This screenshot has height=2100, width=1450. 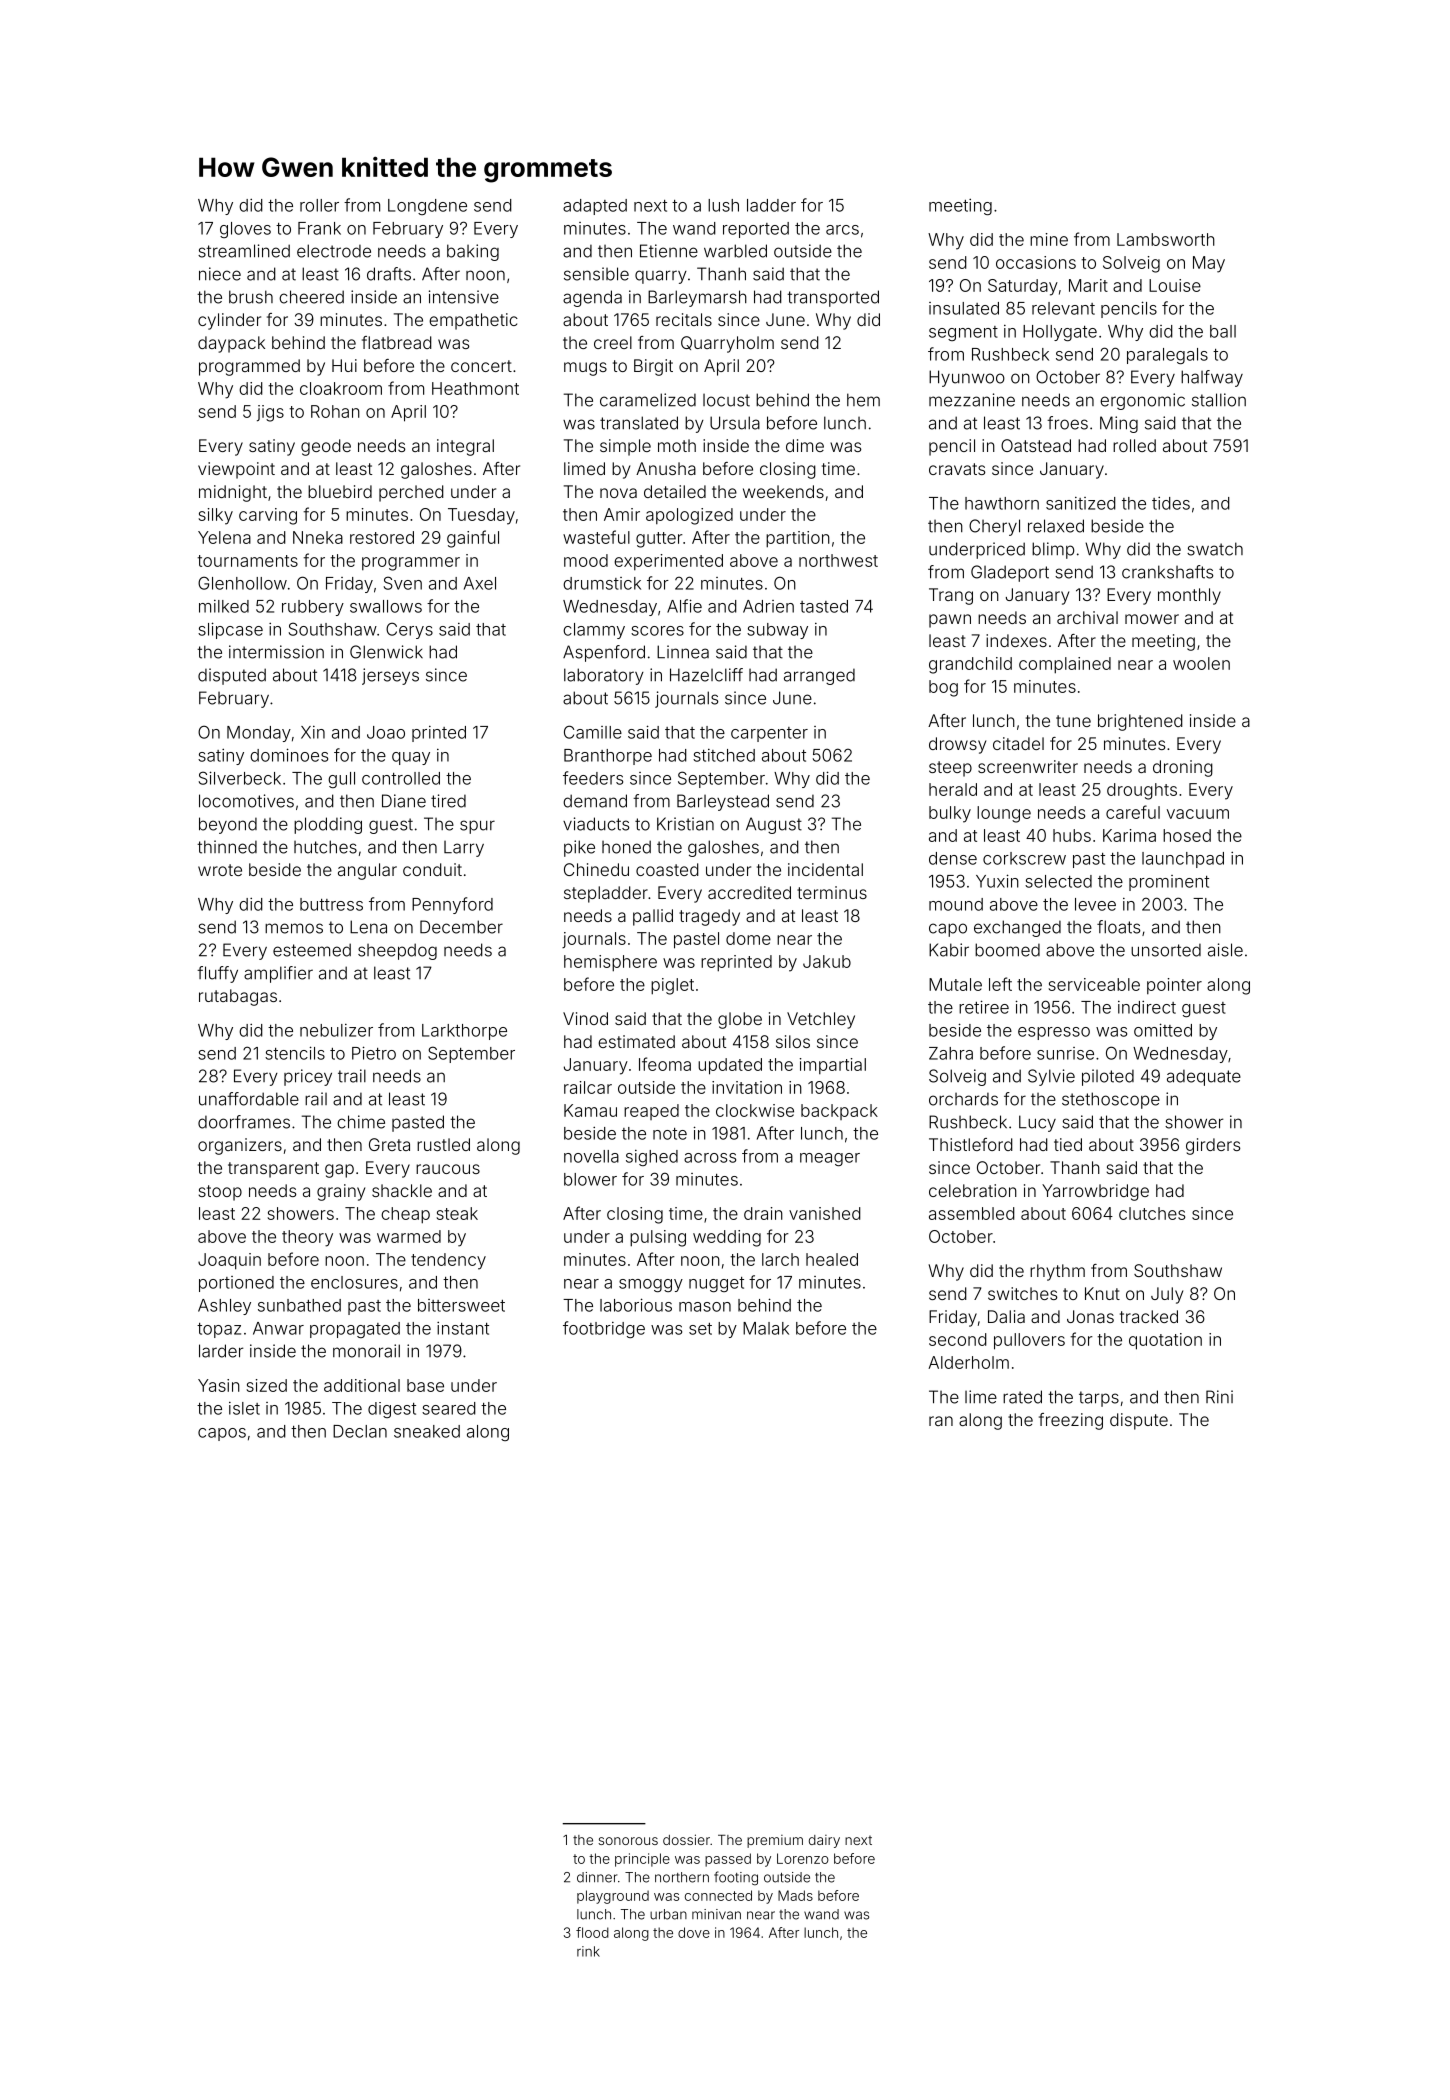 I want to click on Joaquin, so click(x=229, y=1261).
